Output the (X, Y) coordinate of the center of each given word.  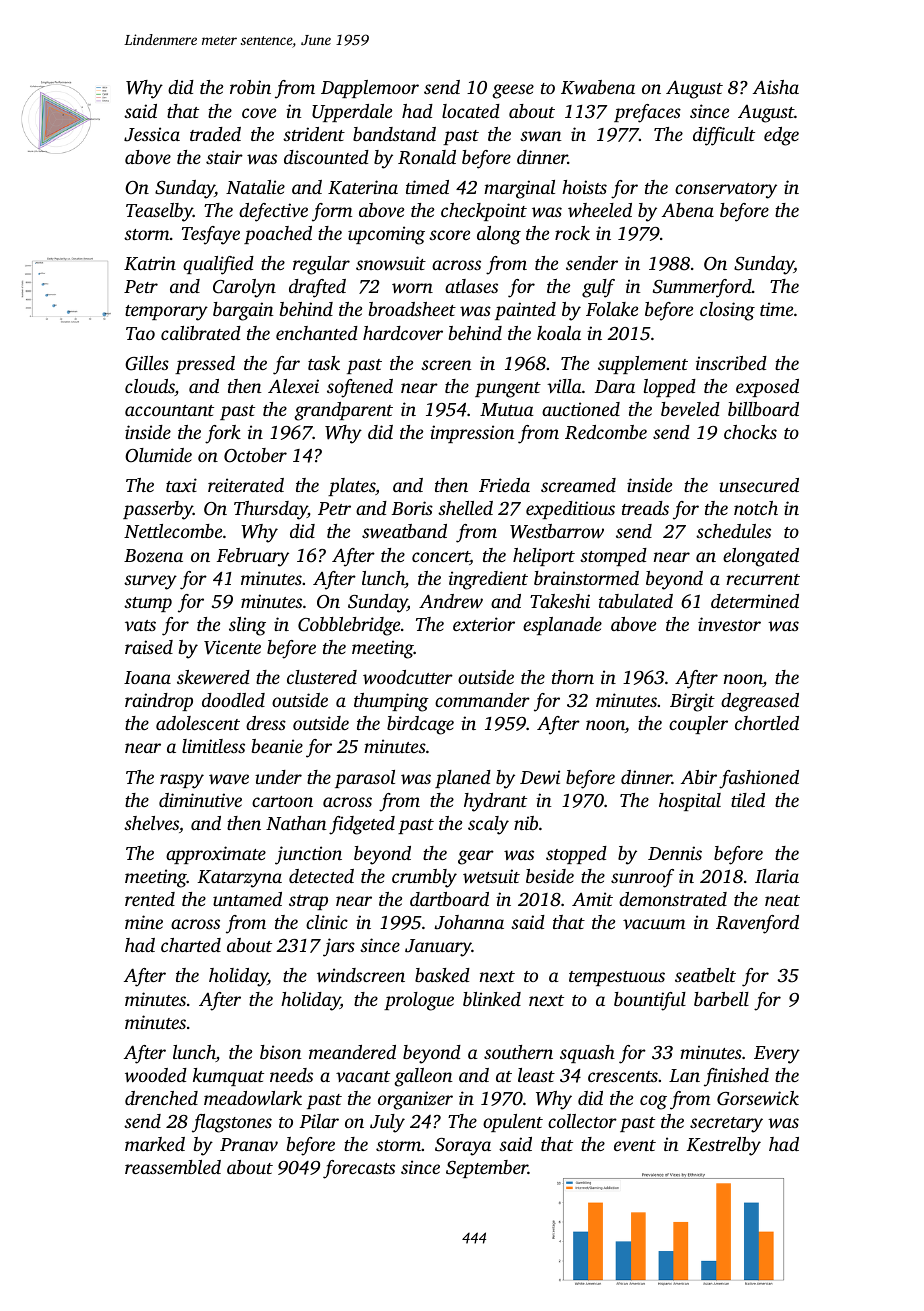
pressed (205, 365)
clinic (327, 922)
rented (150, 899)
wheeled (600, 210)
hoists (584, 187)
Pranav (249, 1144)
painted (525, 311)
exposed (767, 388)
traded (215, 134)
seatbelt (705, 975)
